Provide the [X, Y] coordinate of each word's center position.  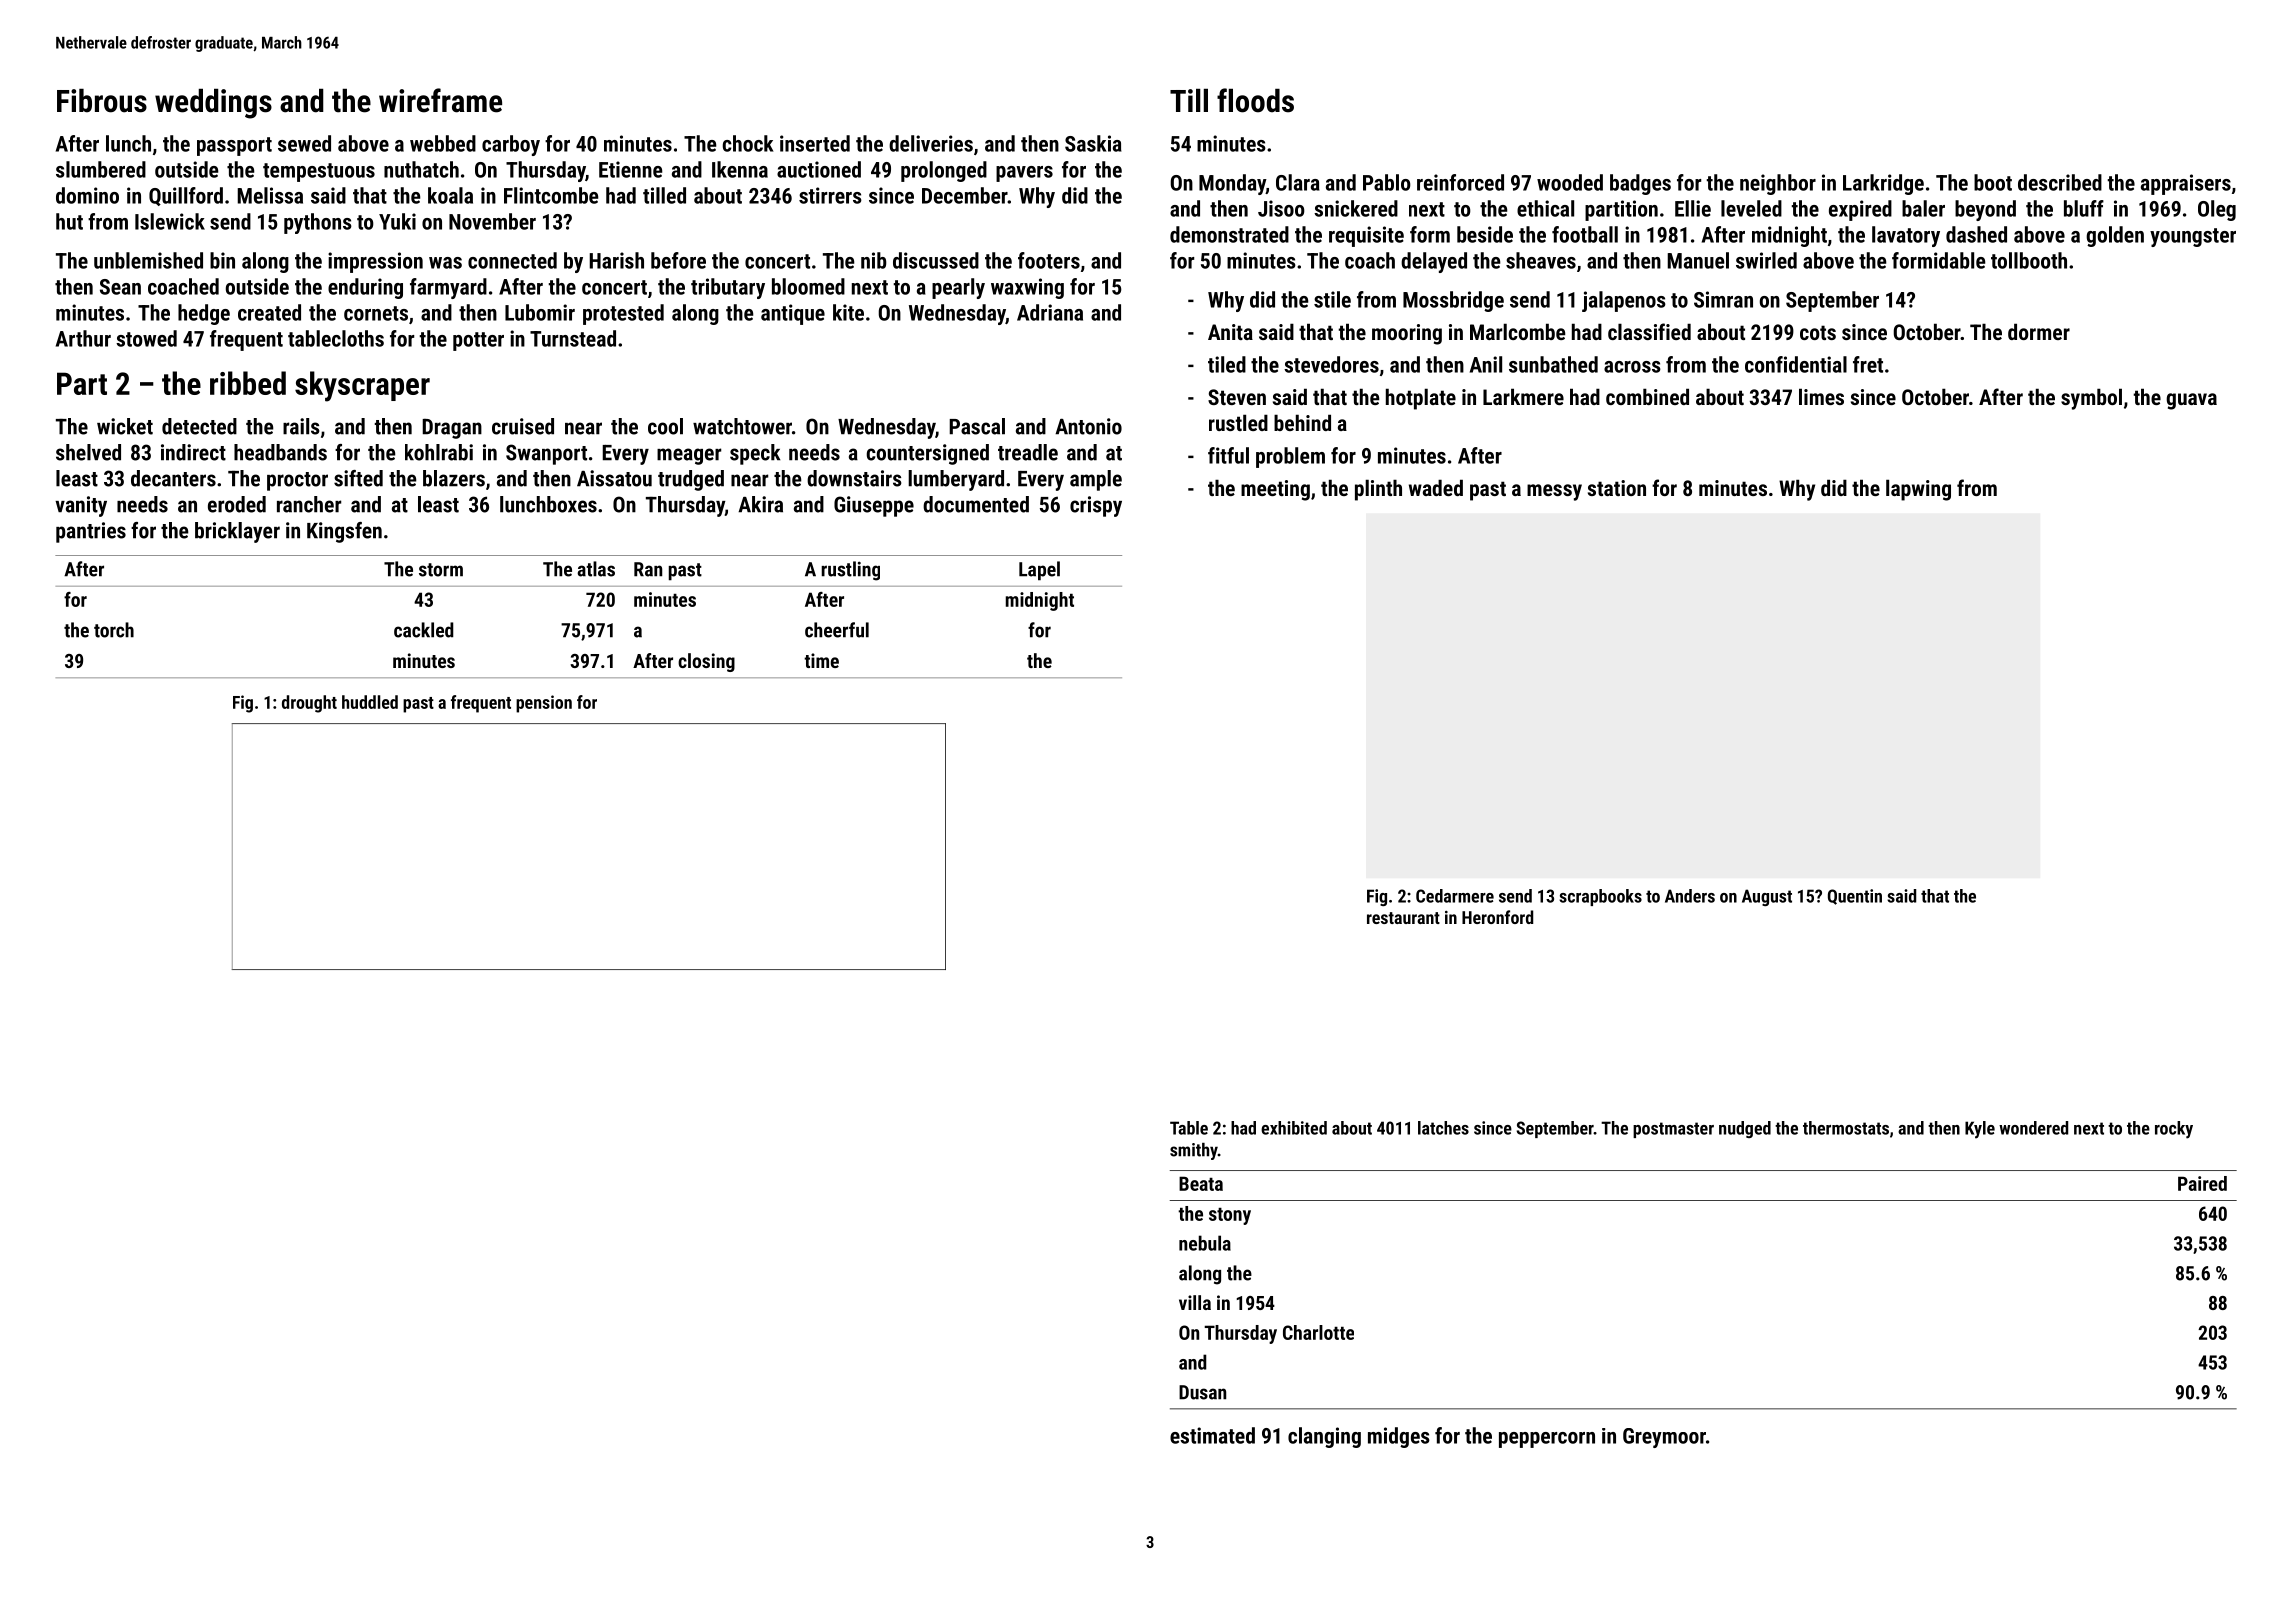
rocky [2174, 1130]
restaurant [1403, 918]
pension [544, 704]
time [821, 660]
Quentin [1855, 897]
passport [234, 146]
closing [706, 662]
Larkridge [1883, 184]
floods [1255, 100]
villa [1195, 1302]
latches [1443, 1128]
